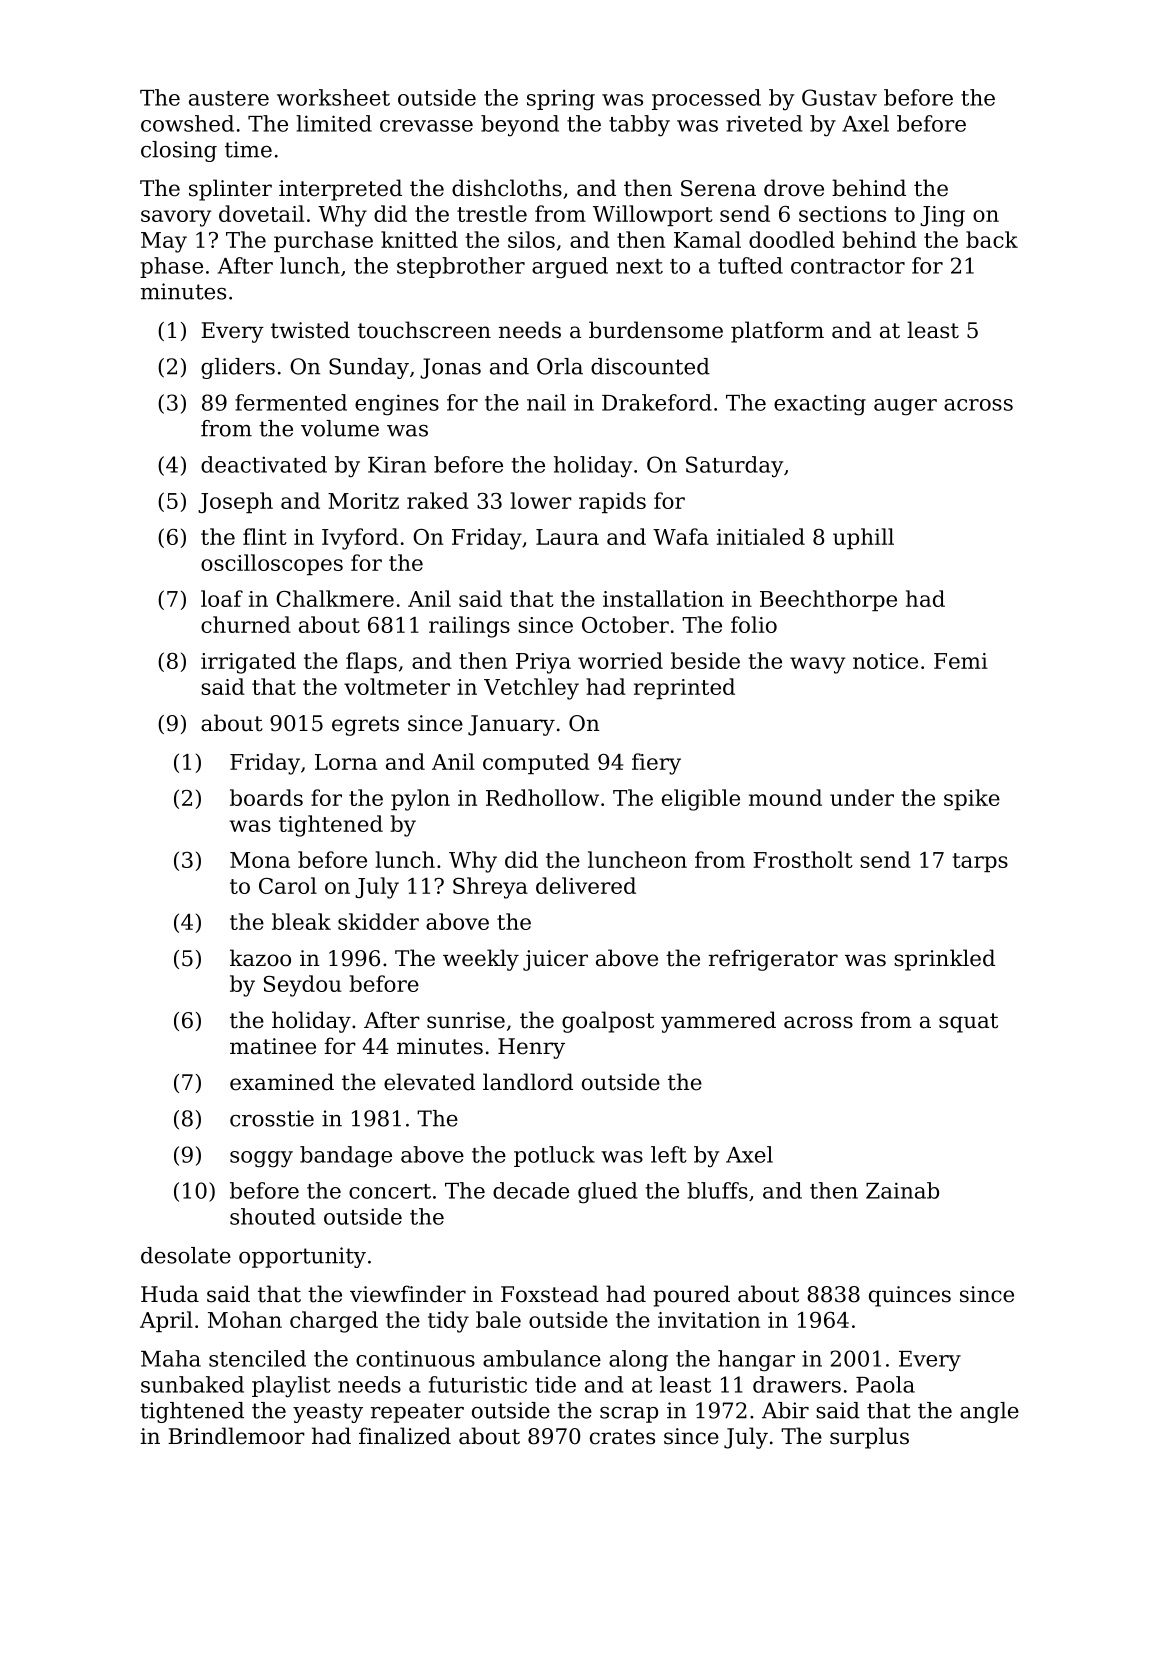  Describe the element at coordinates (235, 502) in the document. I see `Joseph` at that location.
